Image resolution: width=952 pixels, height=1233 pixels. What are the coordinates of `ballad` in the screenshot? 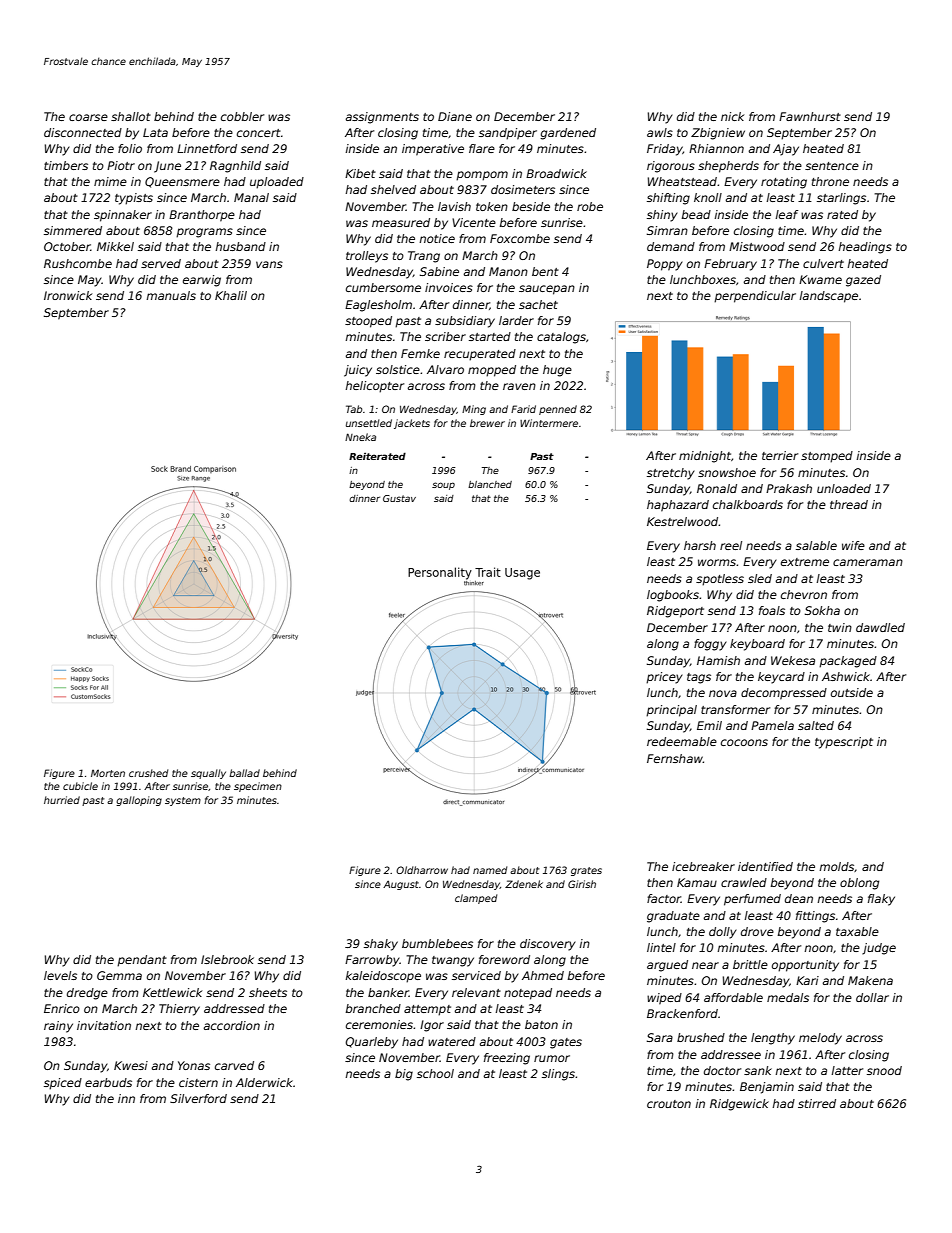 It's located at (244, 773).
